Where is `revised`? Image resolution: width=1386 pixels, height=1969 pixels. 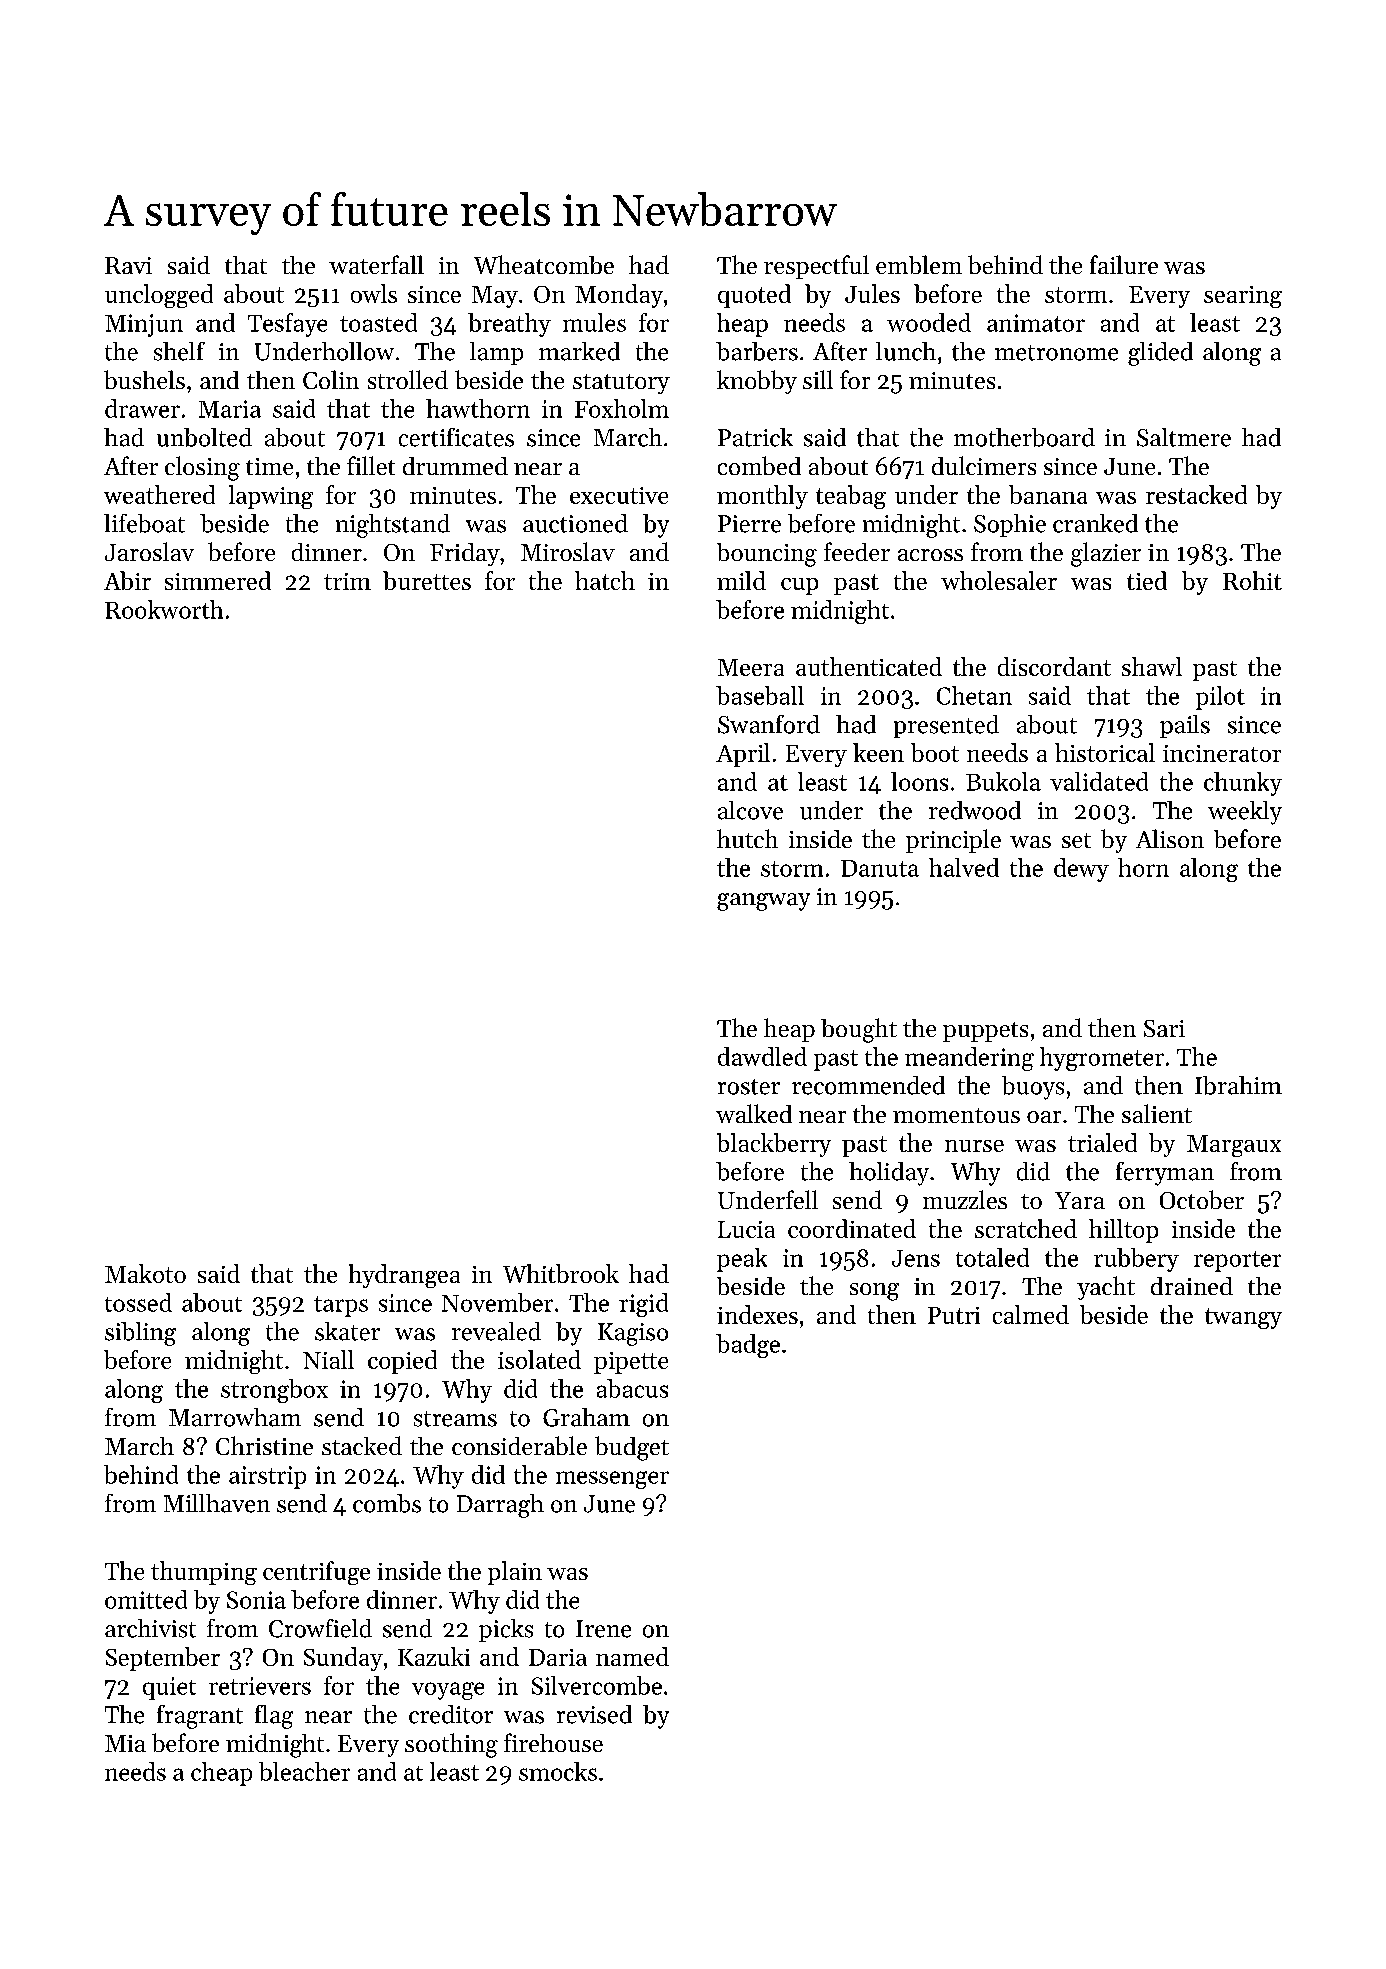
revised is located at coordinates (594, 1714).
